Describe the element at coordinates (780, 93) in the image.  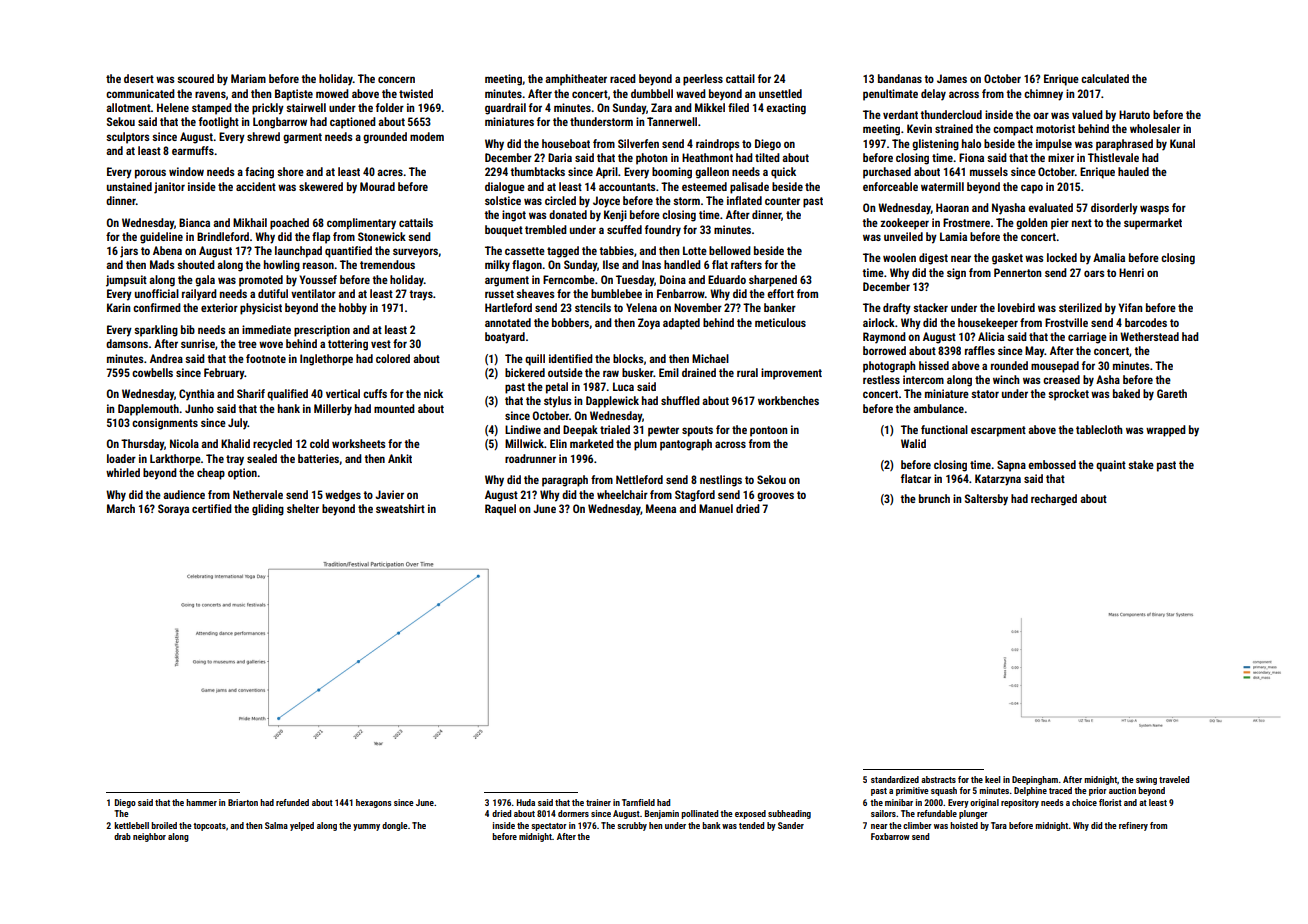
I see `unsettled` at that location.
